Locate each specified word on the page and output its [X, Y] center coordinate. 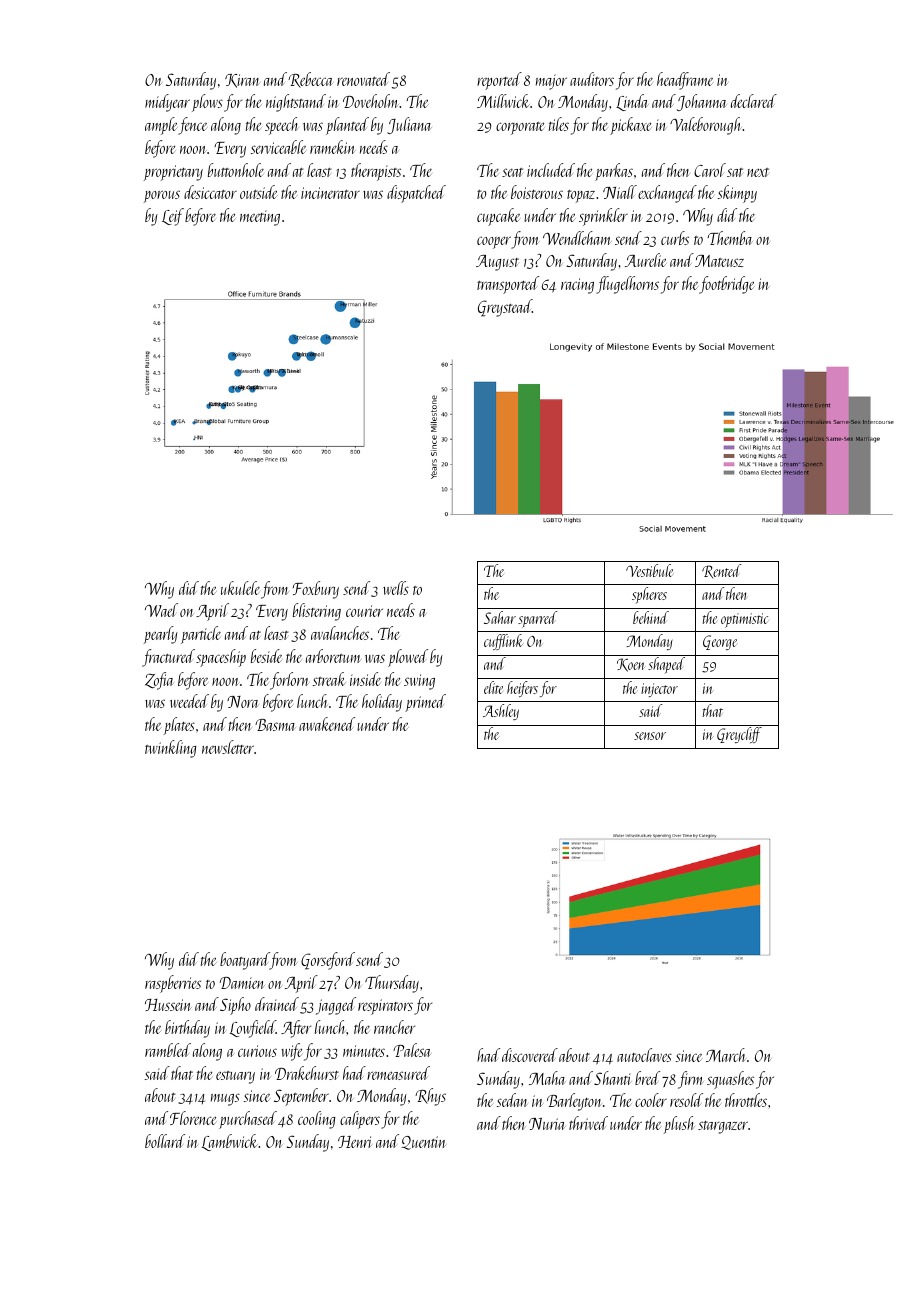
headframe [685, 81]
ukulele [240, 588]
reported [499, 81]
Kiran [242, 81]
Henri [355, 1142]
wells [396, 588]
